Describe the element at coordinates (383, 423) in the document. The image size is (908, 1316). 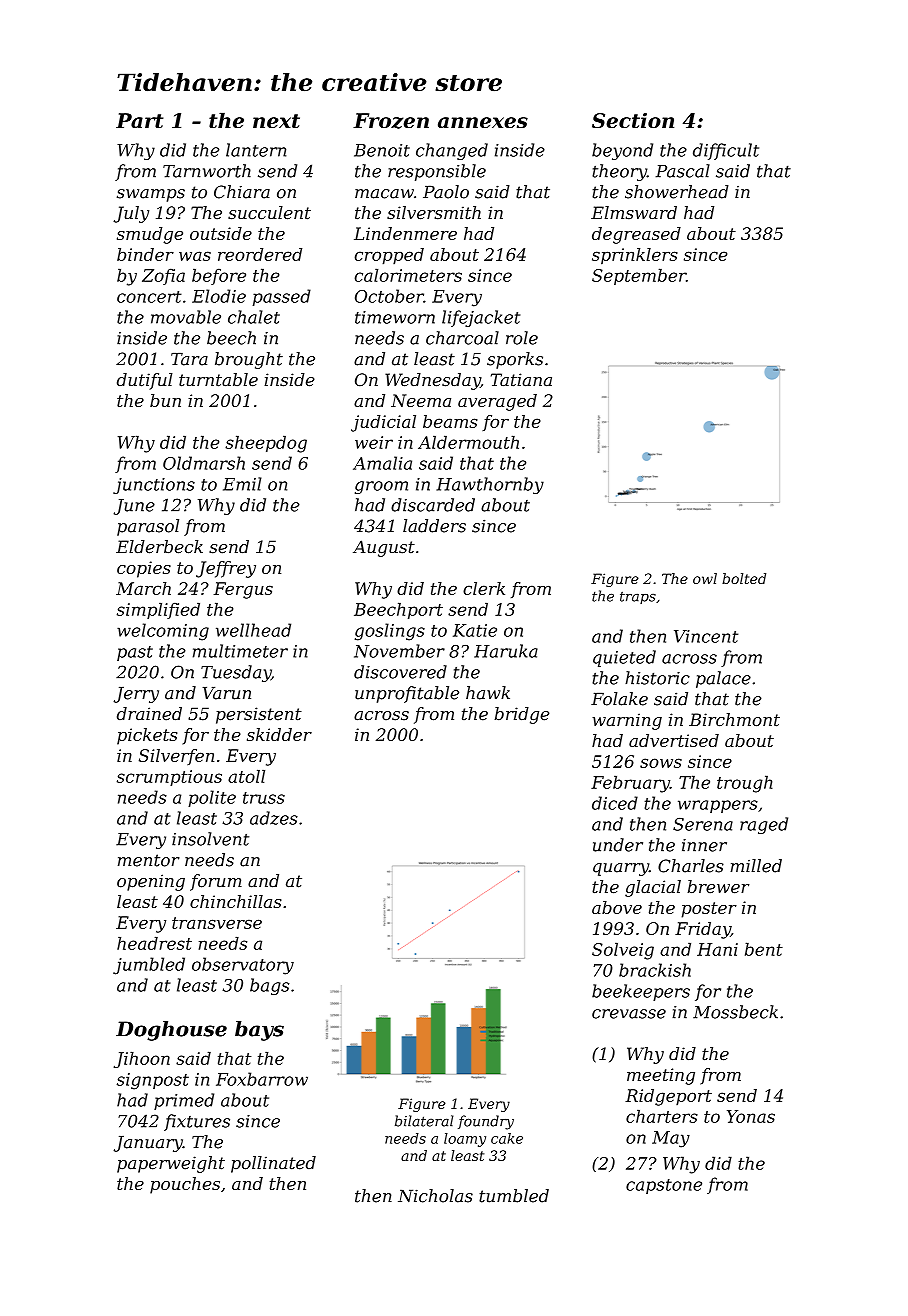
I see `judicial` at that location.
